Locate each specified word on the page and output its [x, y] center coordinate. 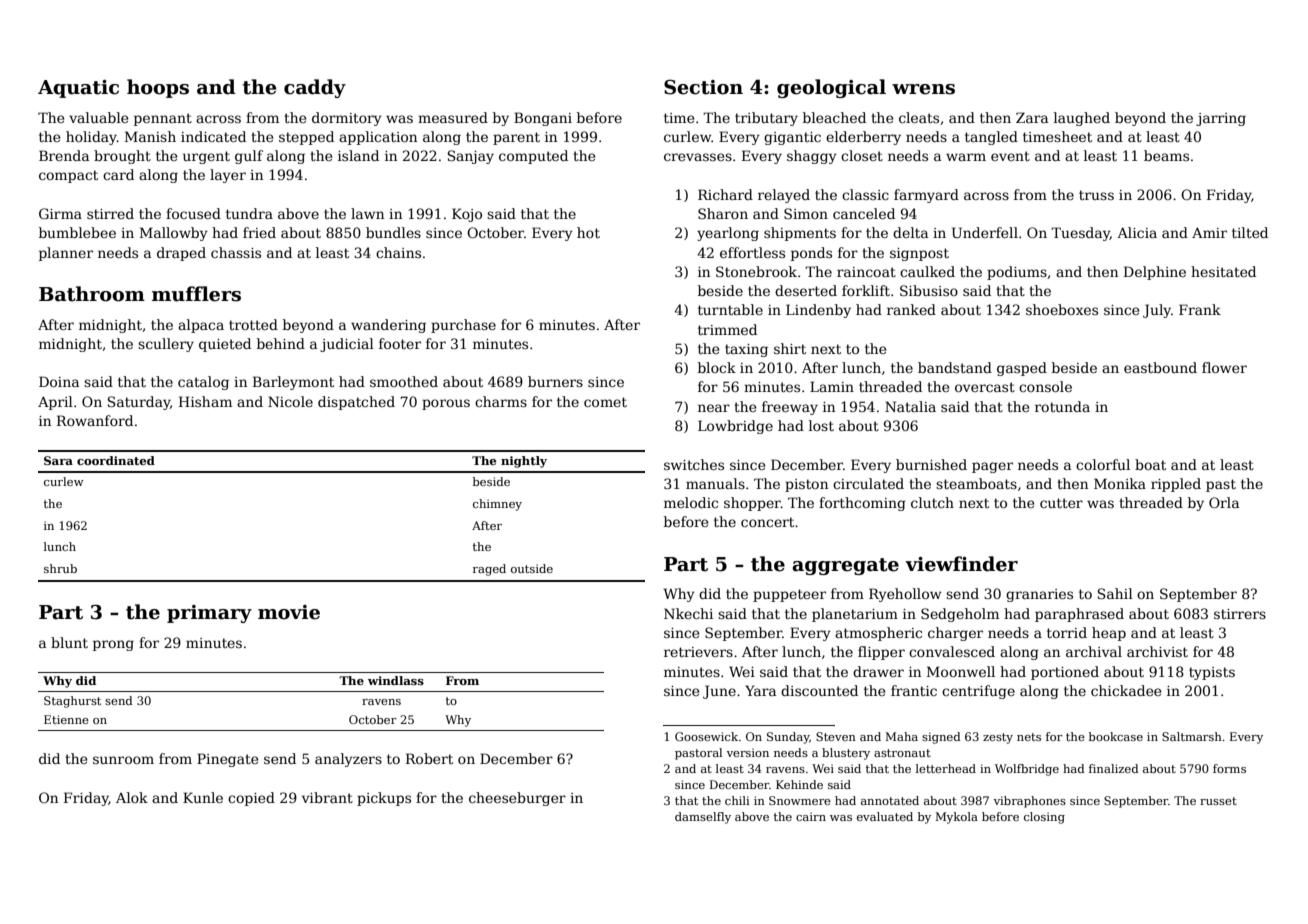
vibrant [327, 797]
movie [289, 612]
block [717, 367]
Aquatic [78, 89]
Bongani [543, 119]
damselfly [703, 818]
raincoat [866, 272]
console [1045, 386]
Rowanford [95, 420]
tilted [1250, 232]
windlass [396, 680]
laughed [1082, 119]
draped [181, 254]
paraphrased [1079, 615]
